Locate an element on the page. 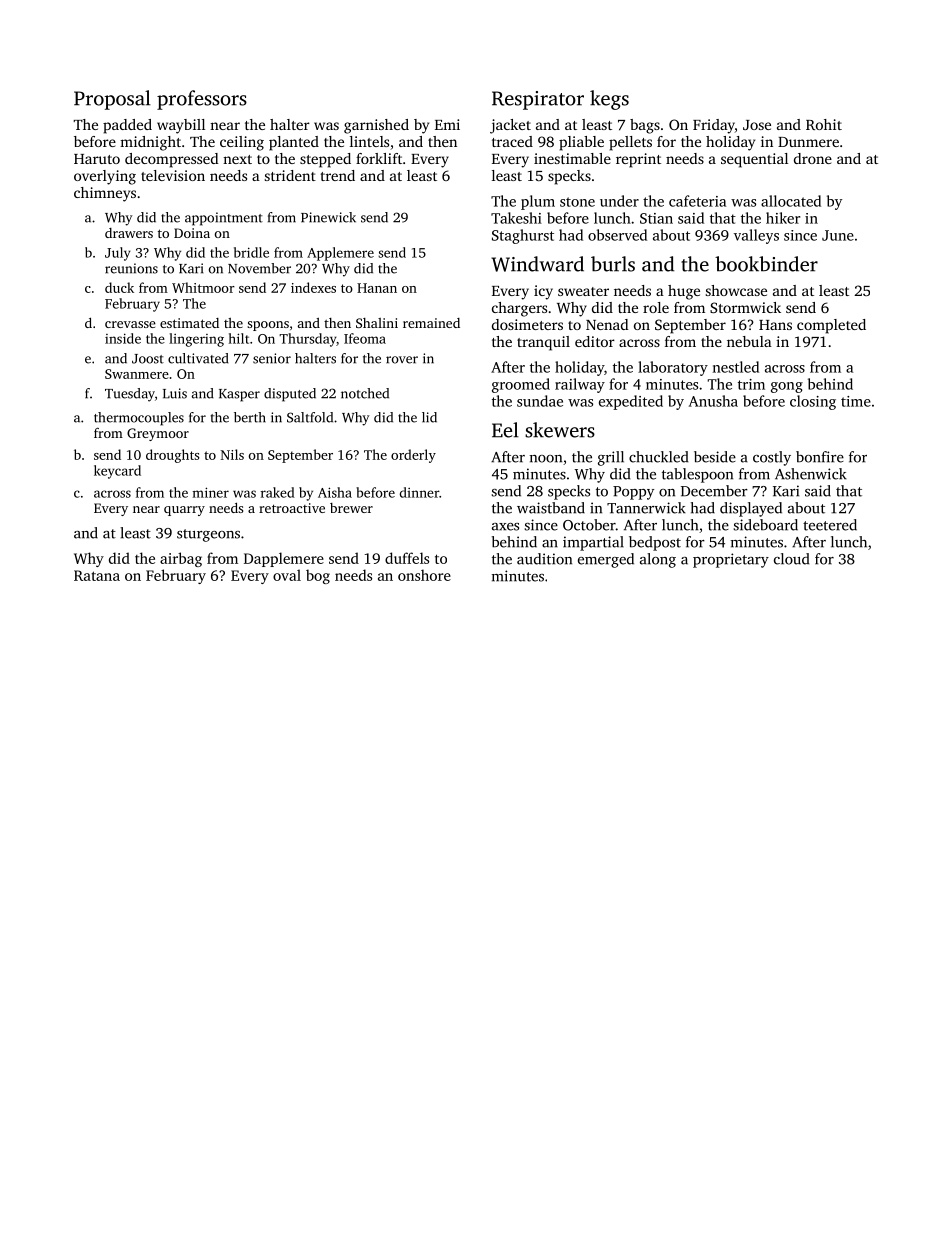  garnished is located at coordinates (376, 126).
